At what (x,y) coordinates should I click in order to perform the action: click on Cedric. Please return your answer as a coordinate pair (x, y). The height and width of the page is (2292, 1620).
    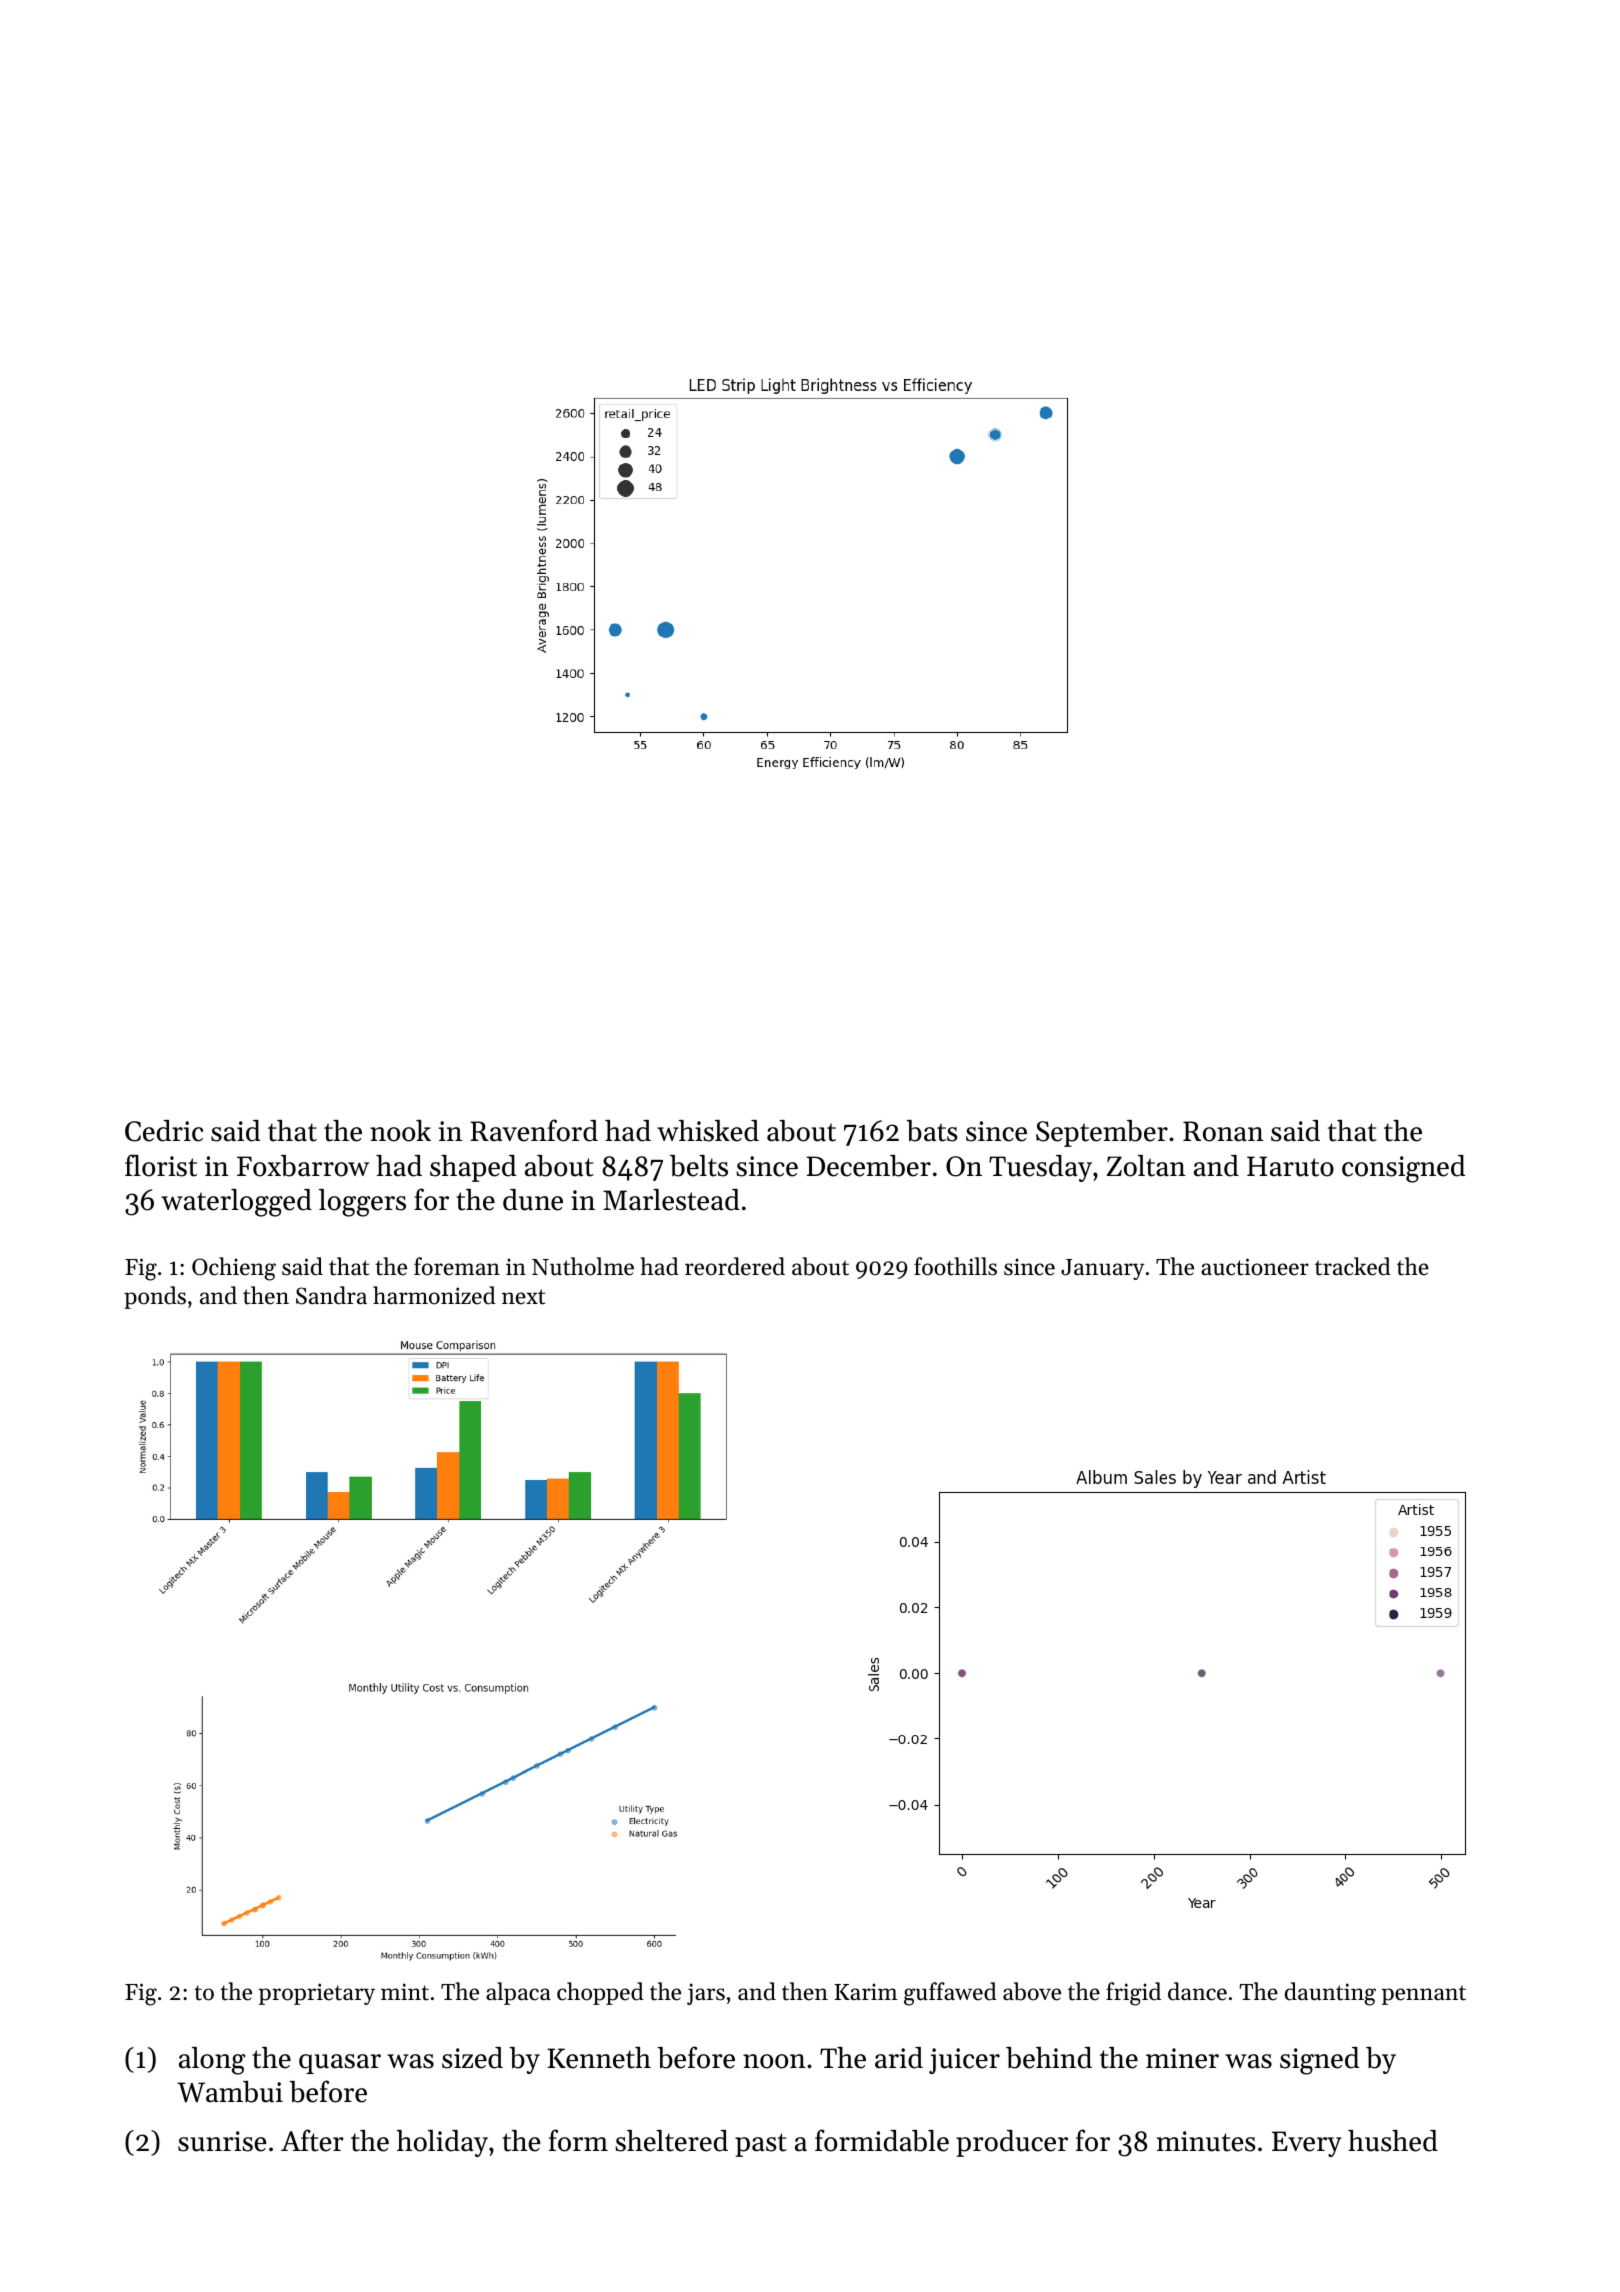
    Looking at the image, I should click on (164, 1131).
